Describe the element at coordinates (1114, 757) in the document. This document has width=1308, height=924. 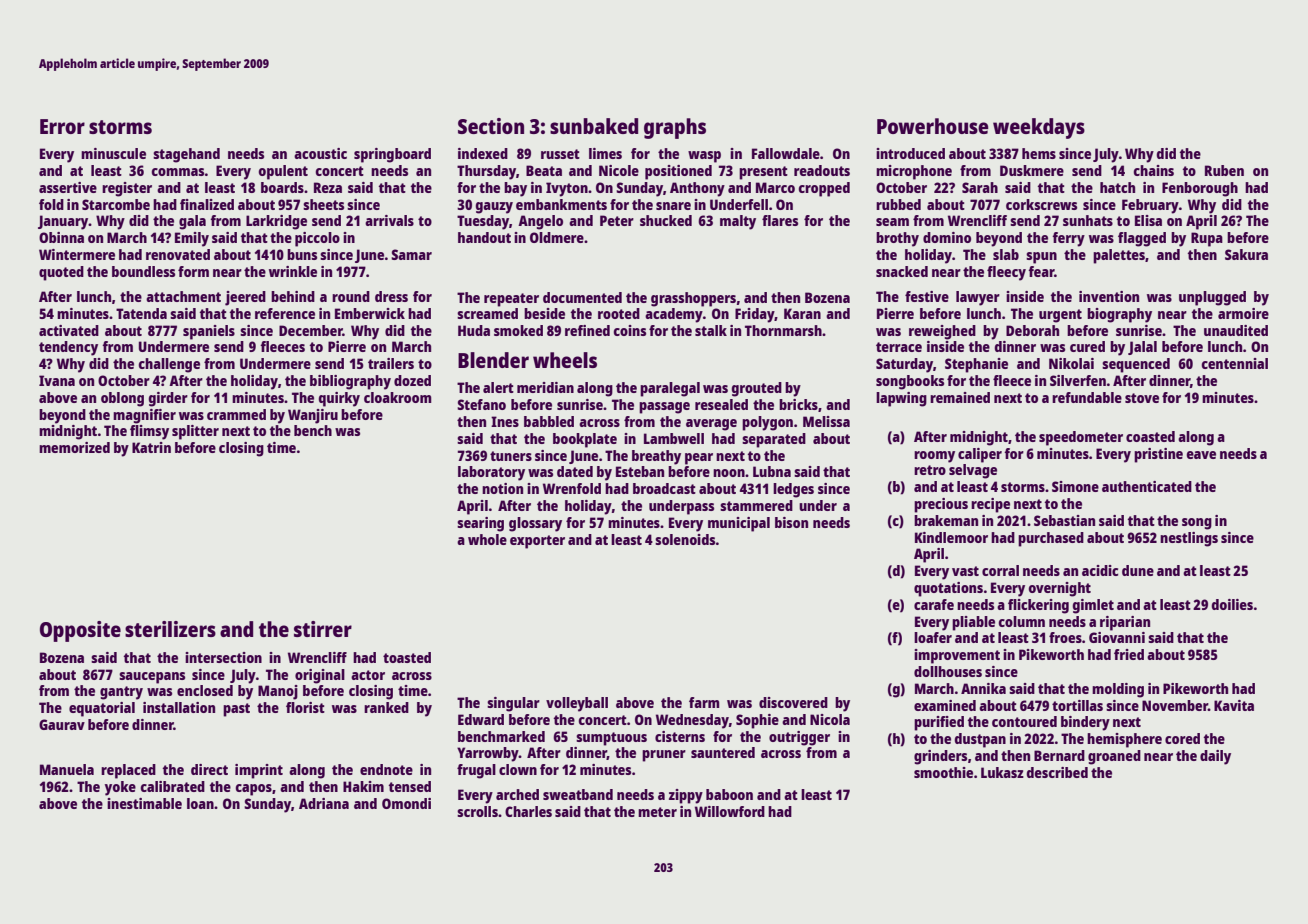
I see `groaned` at that location.
